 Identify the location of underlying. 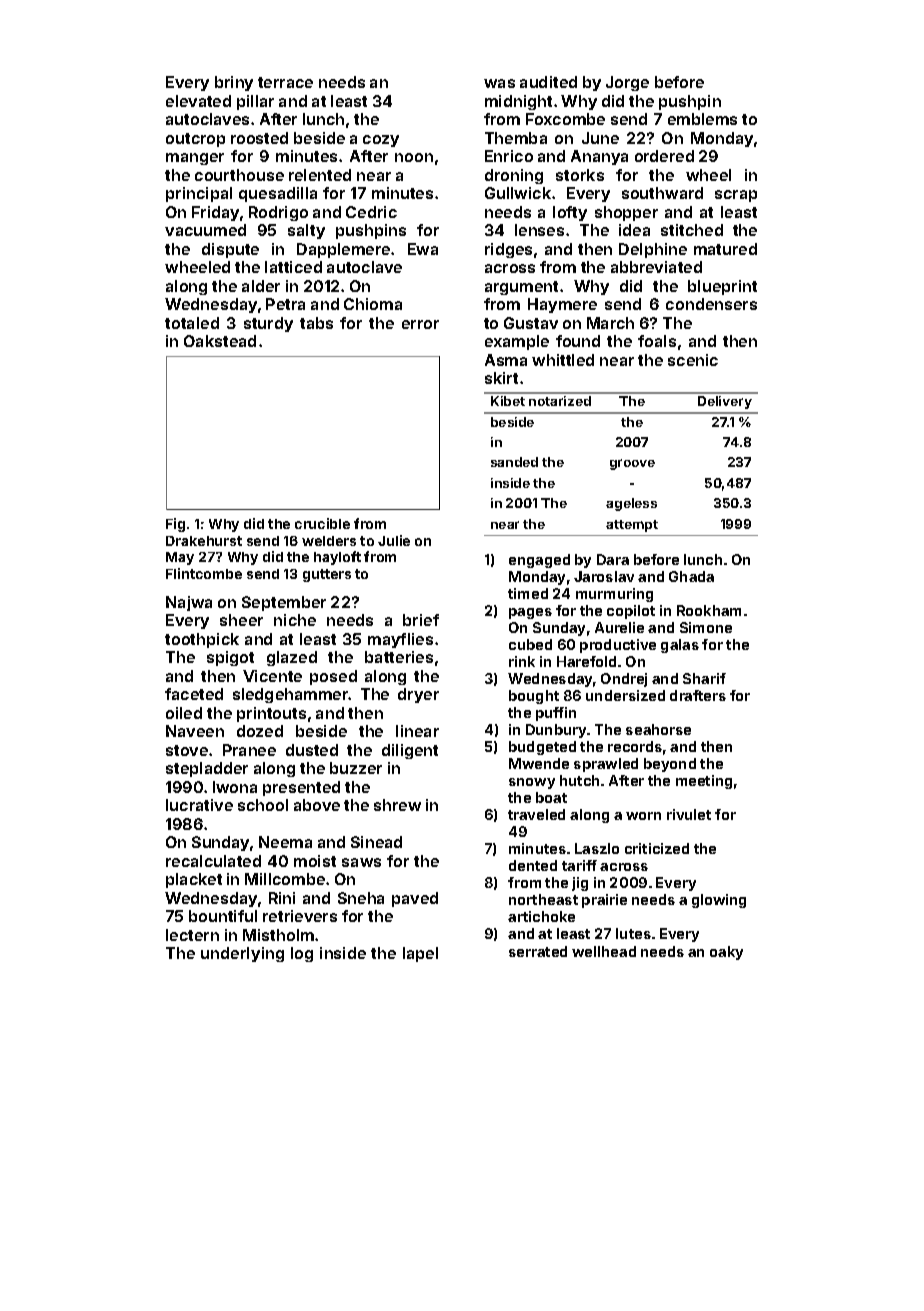
(242, 954).
